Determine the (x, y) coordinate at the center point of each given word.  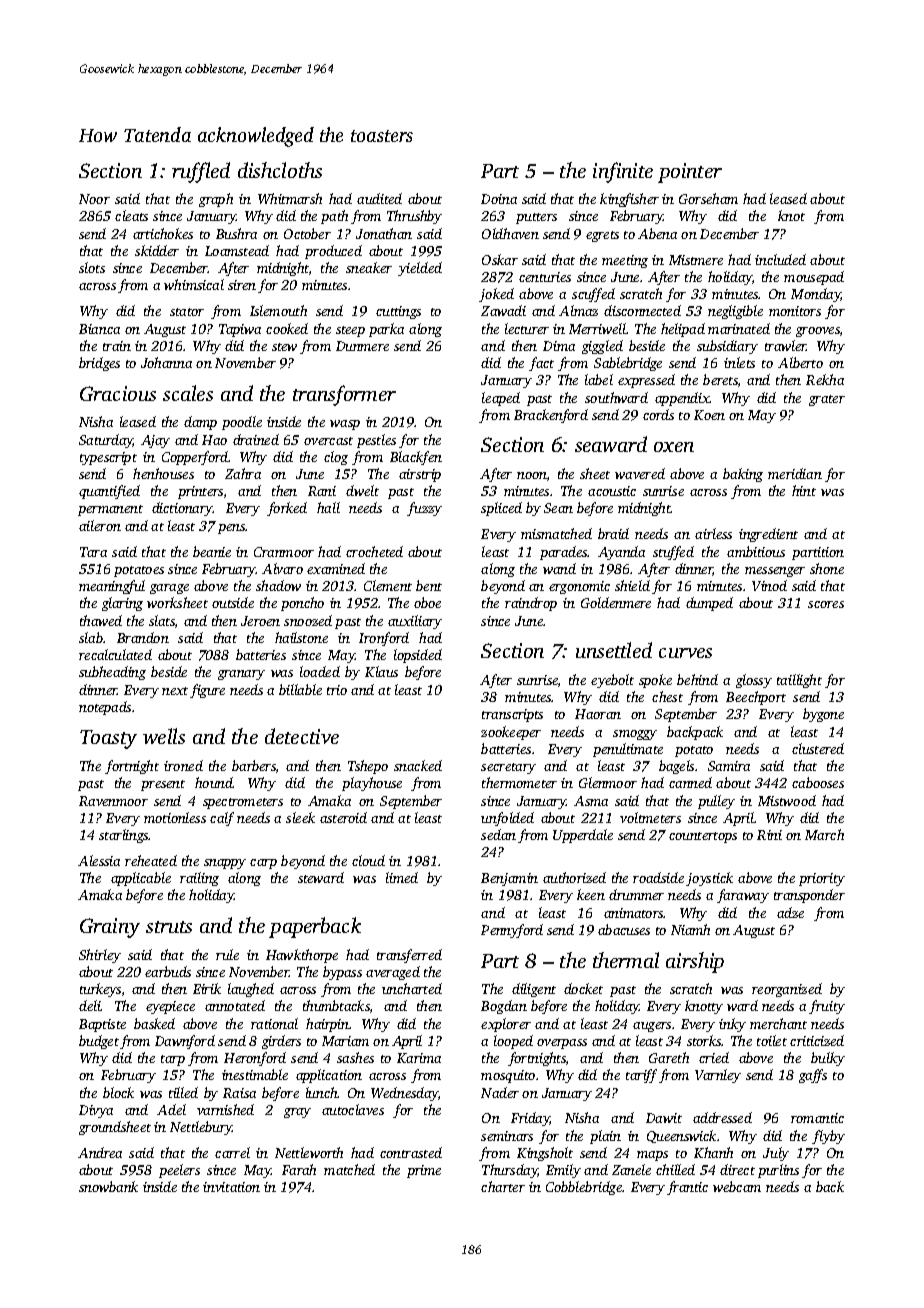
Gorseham (708, 198)
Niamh (690, 929)
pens (232, 529)
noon (532, 475)
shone (827, 568)
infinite (623, 172)
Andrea (100, 1152)
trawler (786, 345)
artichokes (163, 233)
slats (162, 620)
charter (503, 1186)
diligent (534, 990)
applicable (141, 879)
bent (429, 585)
